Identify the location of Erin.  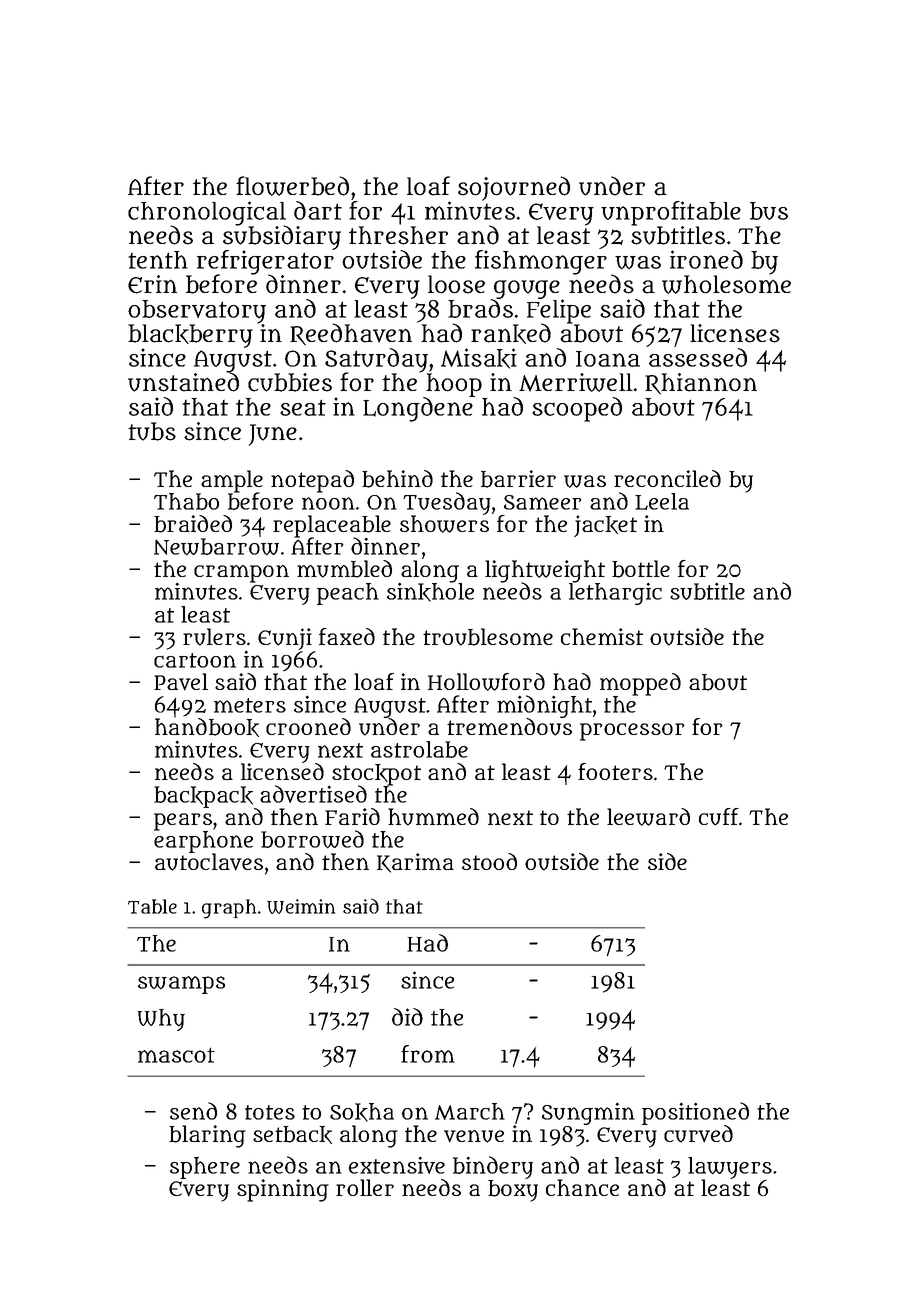
(152, 284).
